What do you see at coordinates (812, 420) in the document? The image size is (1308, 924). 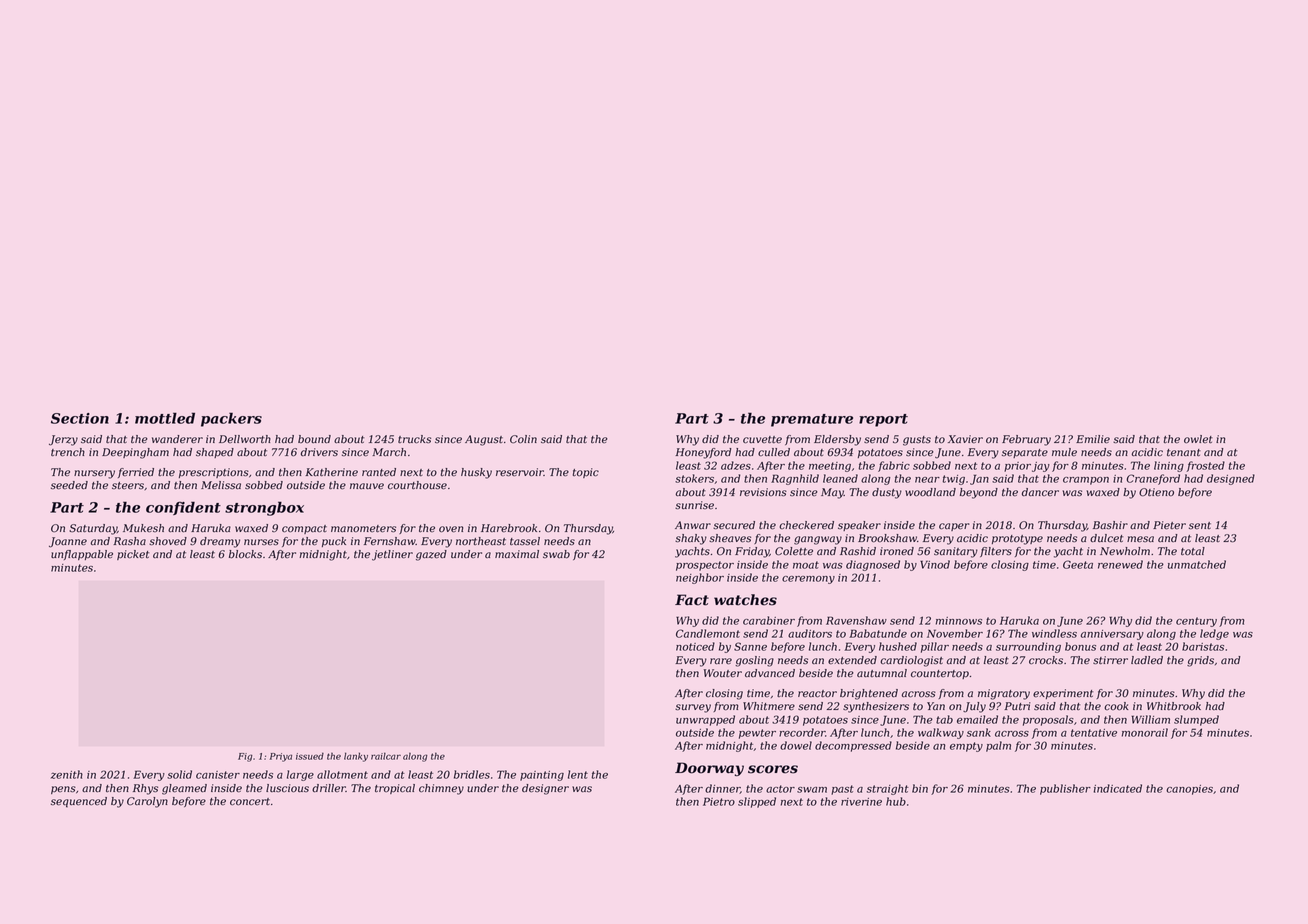 I see `premature` at bounding box center [812, 420].
